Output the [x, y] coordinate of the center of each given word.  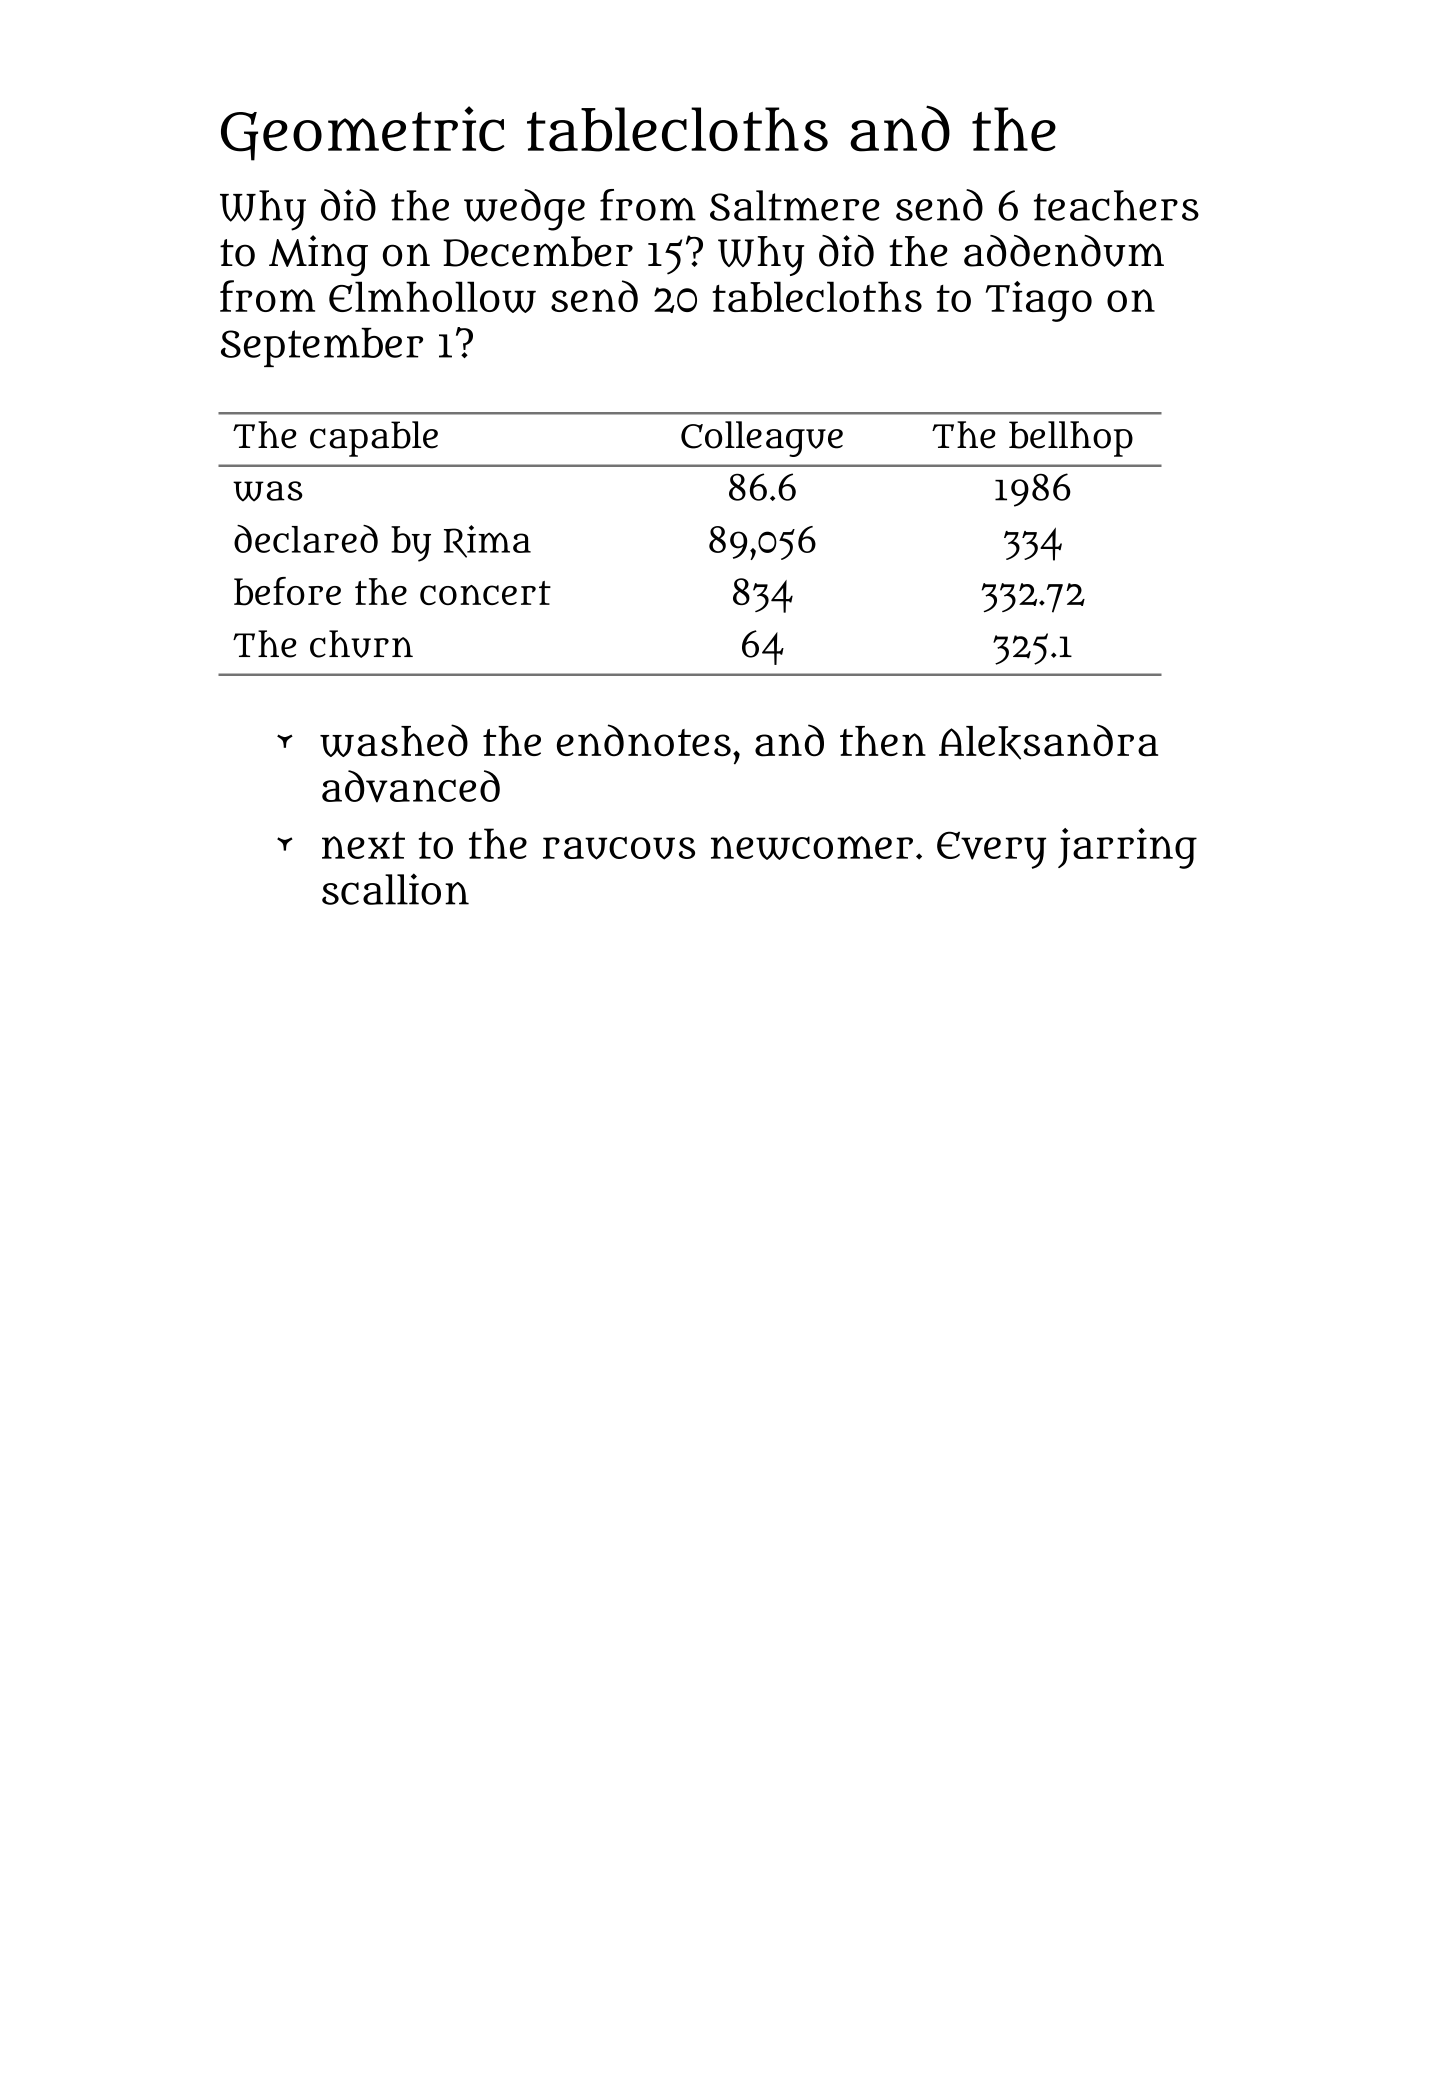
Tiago [1039, 301]
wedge [524, 210]
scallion [395, 889]
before [287, 591]
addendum [1064, 251]
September [322, 347]
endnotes [644, 740]
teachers [1116, 205]
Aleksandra [1048, 742]
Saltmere [794, 205]
